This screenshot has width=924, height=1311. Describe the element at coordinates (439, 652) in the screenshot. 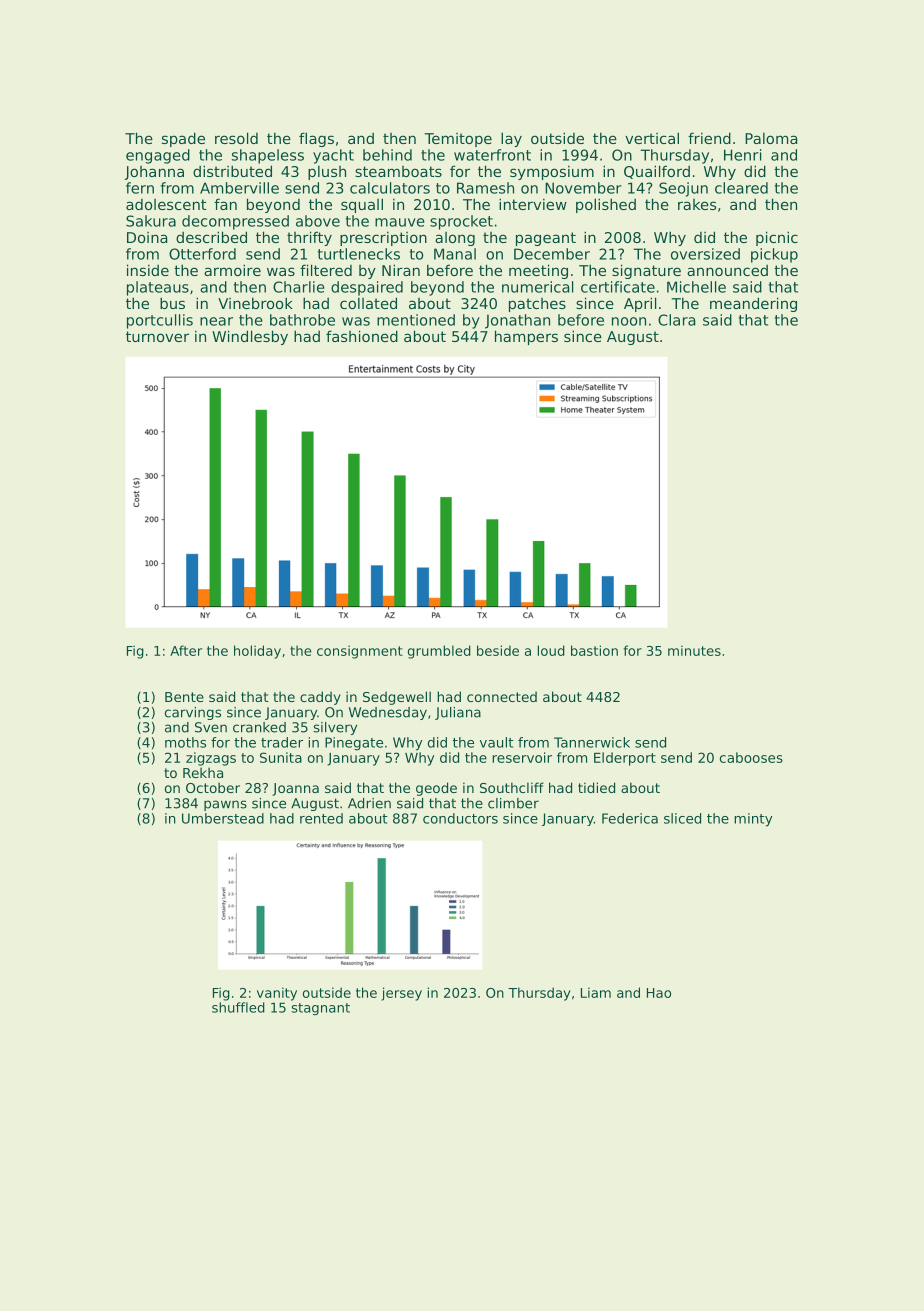

I see `grumbled` at that location.
